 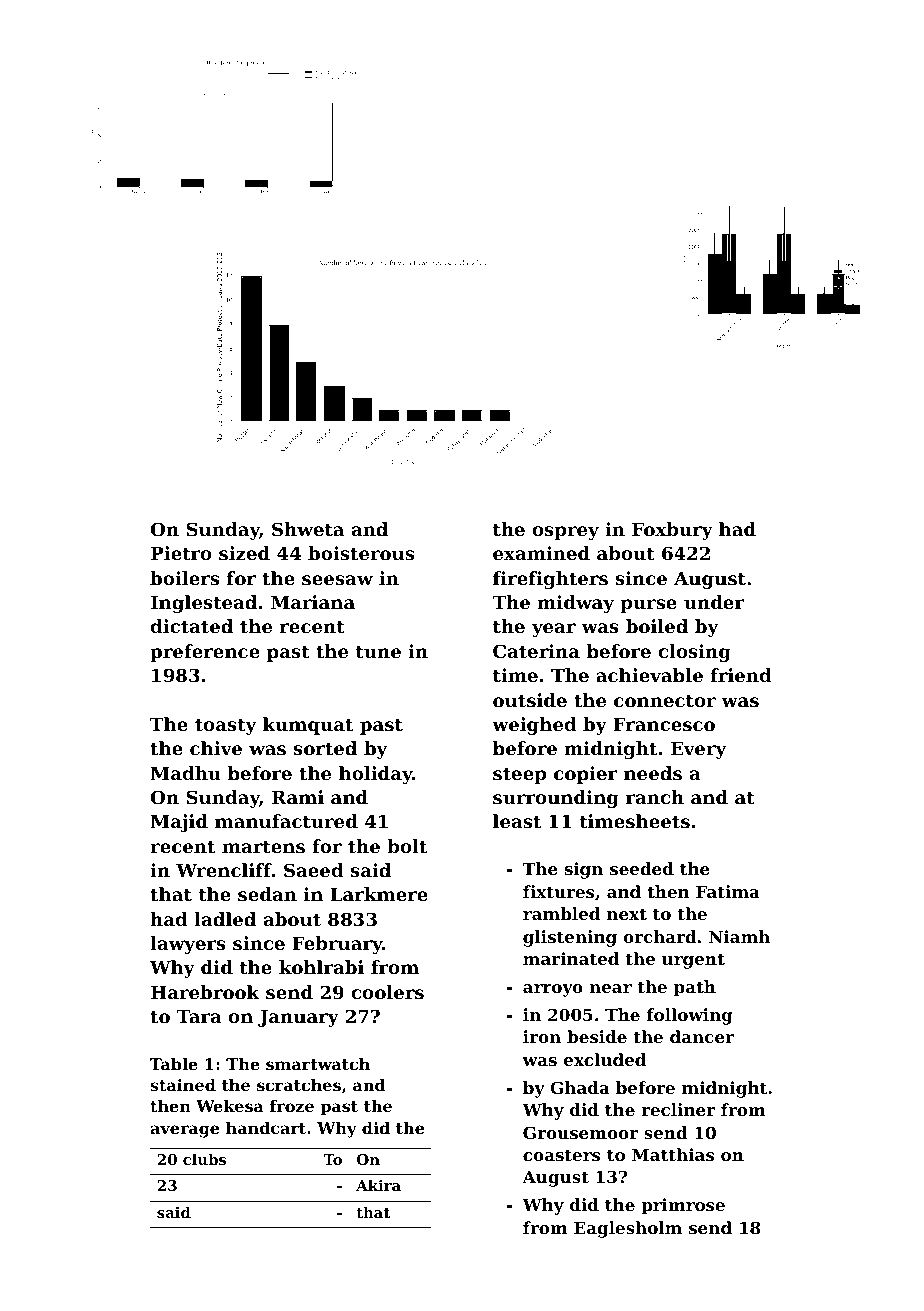 What do you see at coordinates (655, 797) in the page?
I see `ranch` at bounding box center [655, 797].
